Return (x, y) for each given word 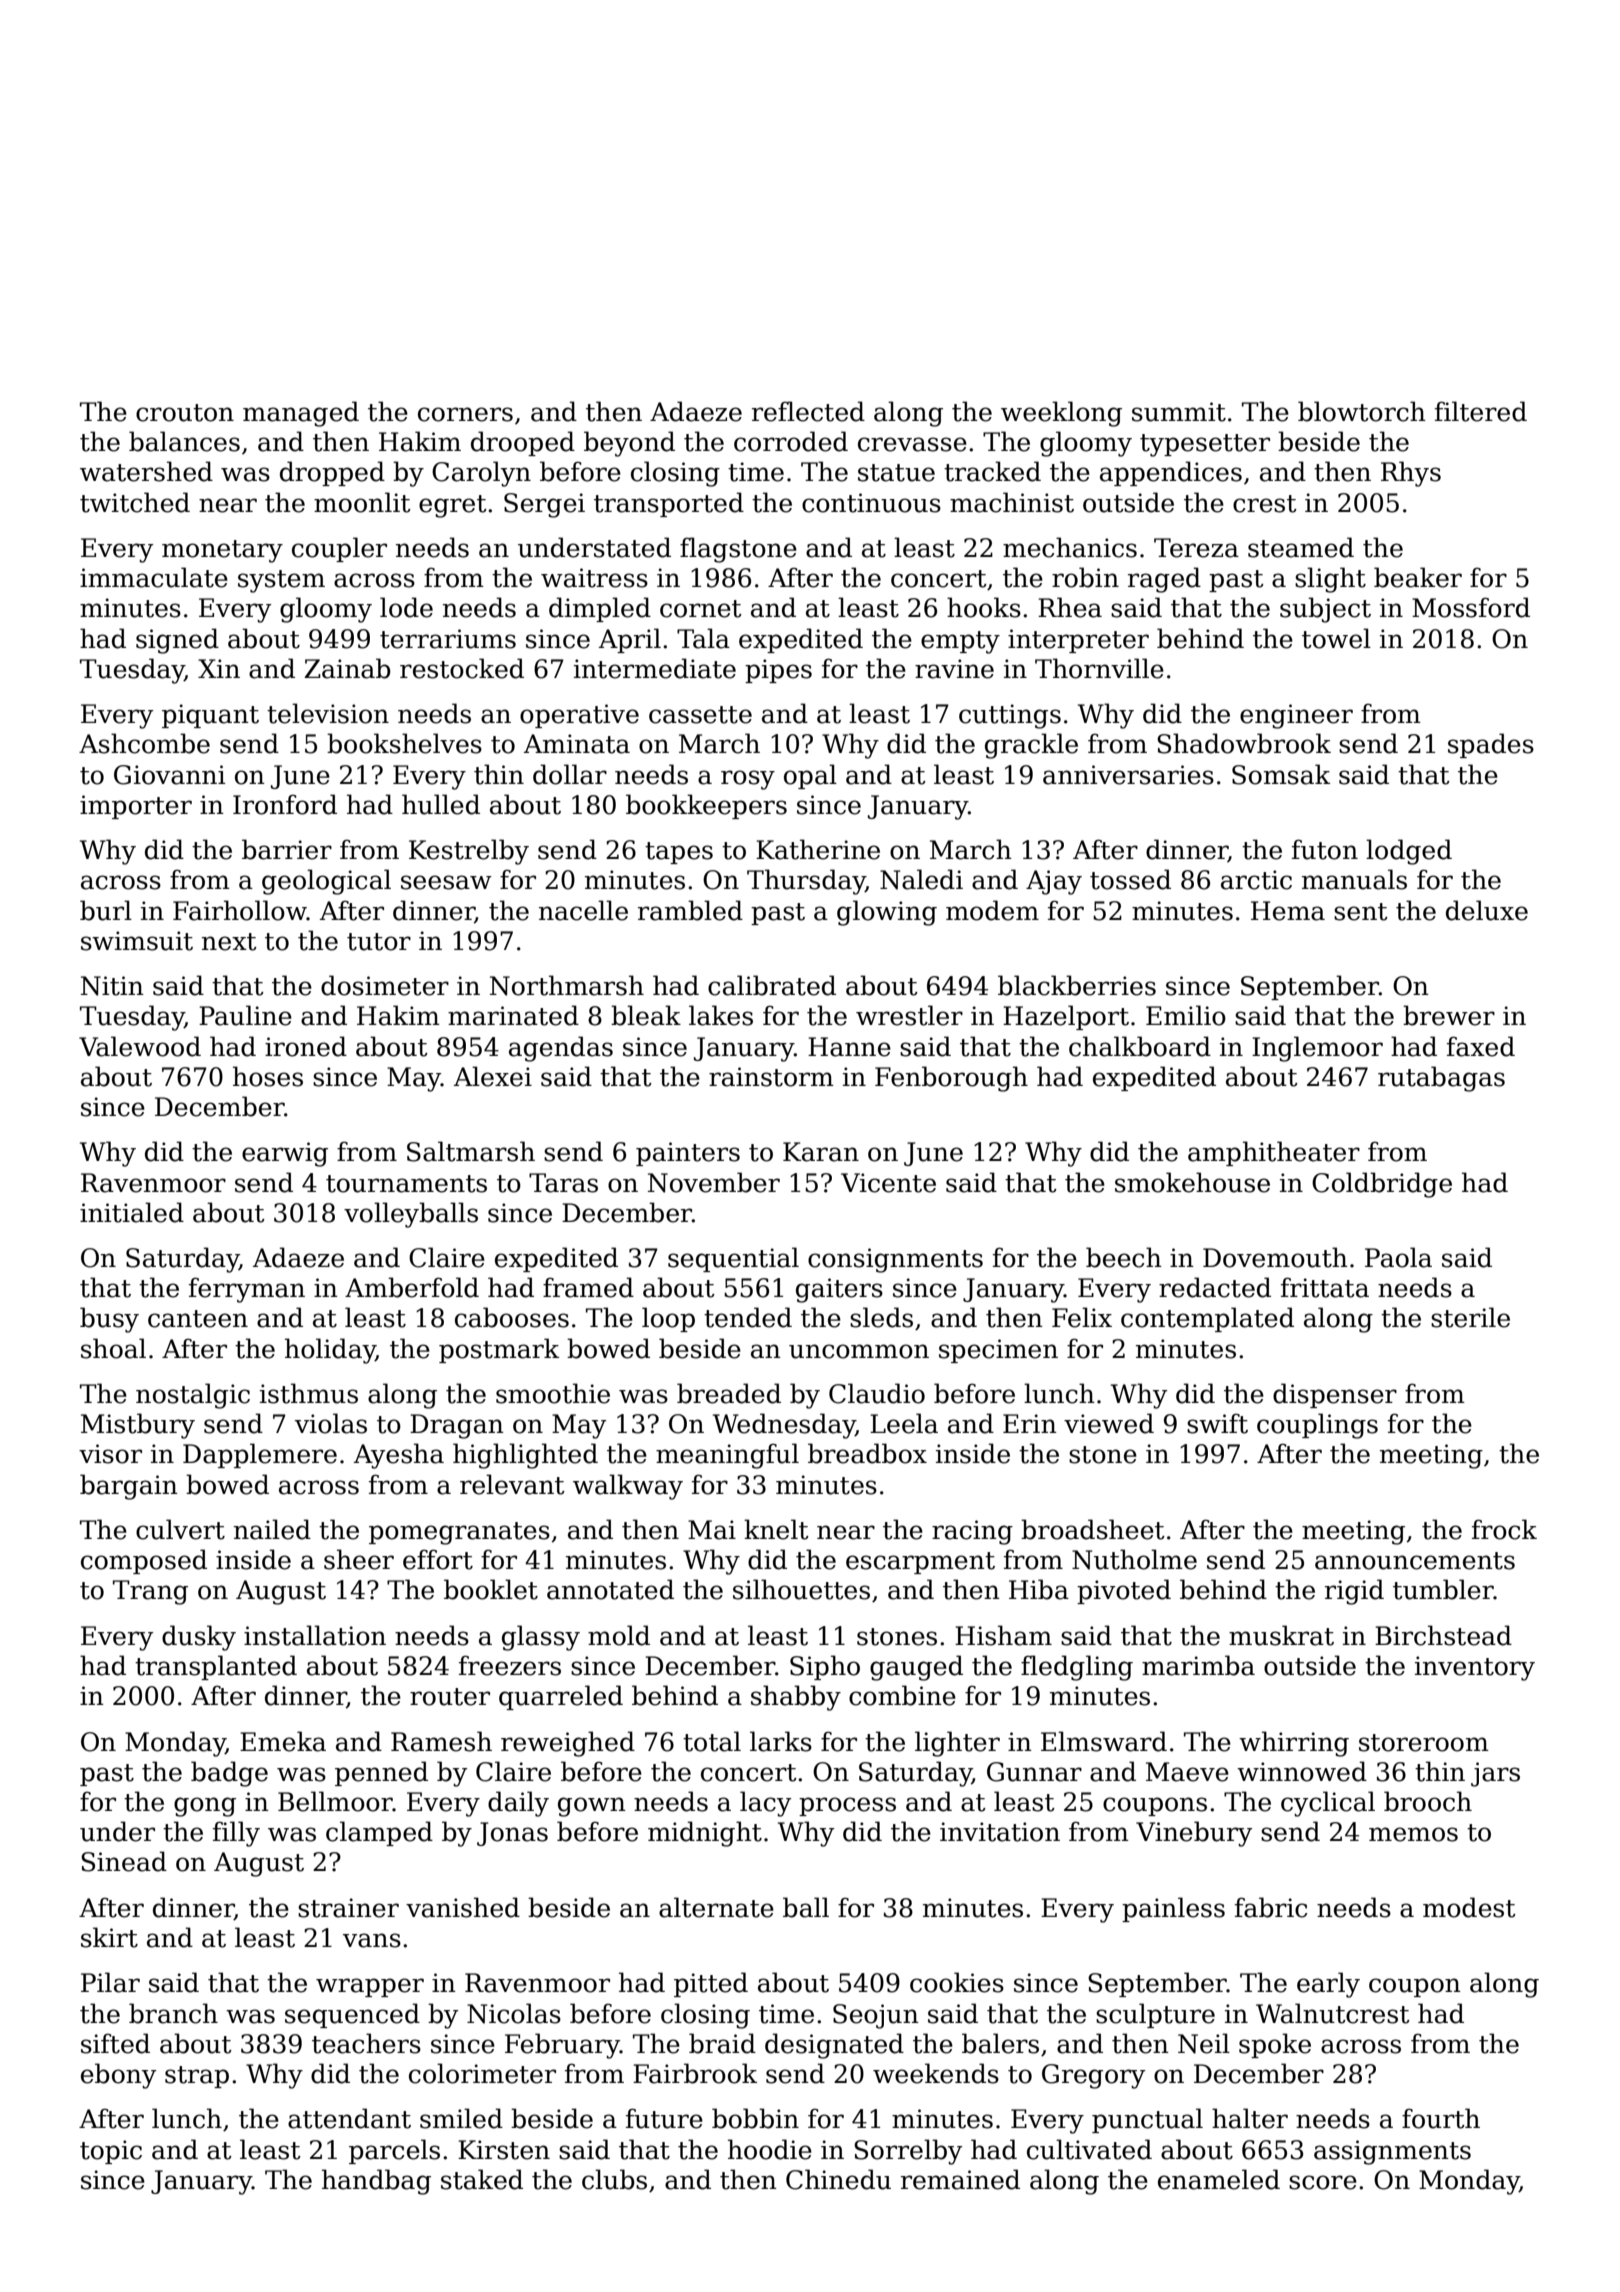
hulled (441, 804)
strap (197, 2077)
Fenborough (951, 1079)
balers (1000, 2043)
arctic (1256, 880)
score (1323, 2182)
